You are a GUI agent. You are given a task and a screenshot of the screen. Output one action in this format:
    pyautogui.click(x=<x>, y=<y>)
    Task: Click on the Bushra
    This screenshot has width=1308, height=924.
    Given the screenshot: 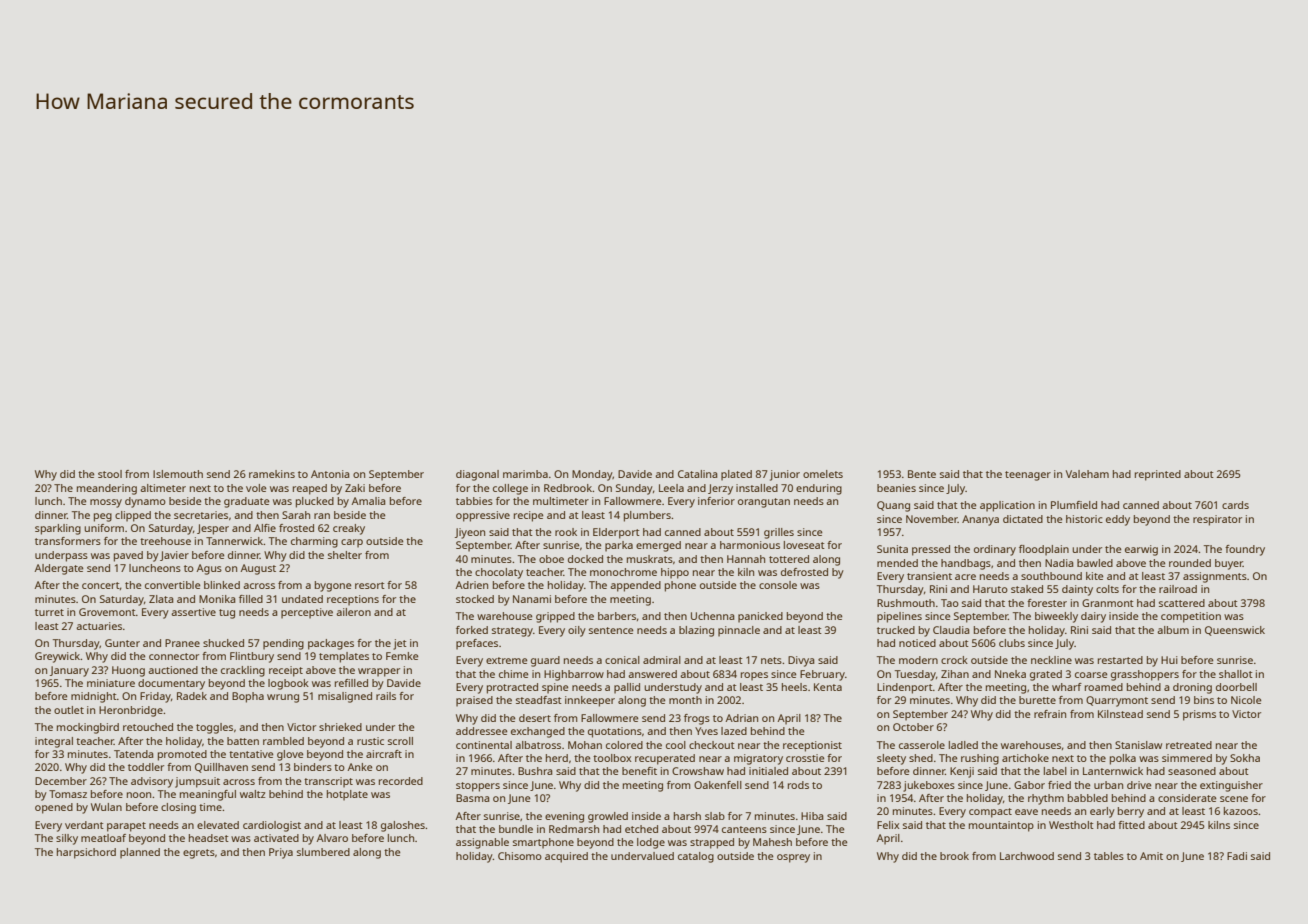 What is the action you would take?
    pyautogui.click(x=535, y=771)
